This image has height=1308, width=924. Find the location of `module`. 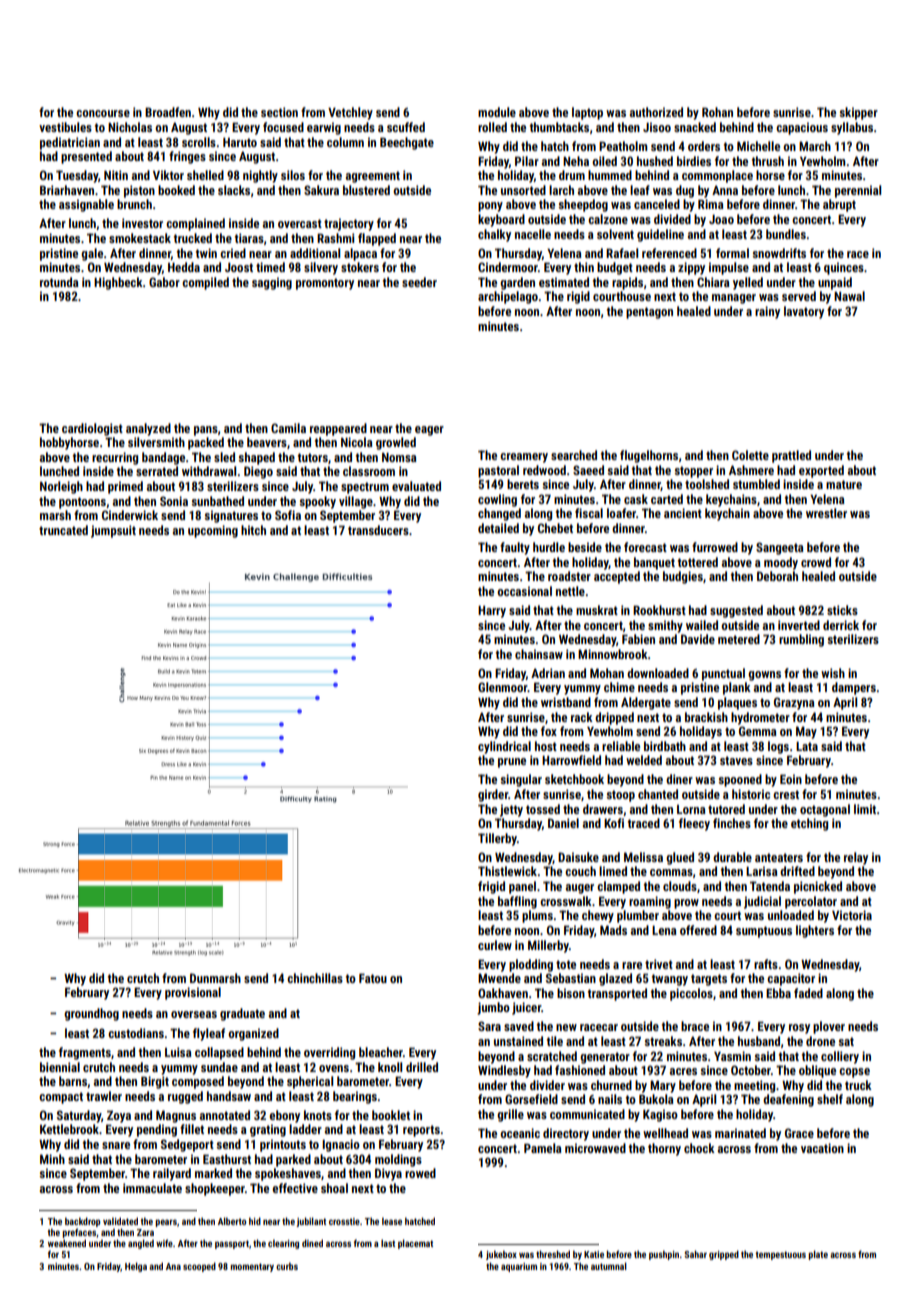

module is located at coordinates (497, 112).
